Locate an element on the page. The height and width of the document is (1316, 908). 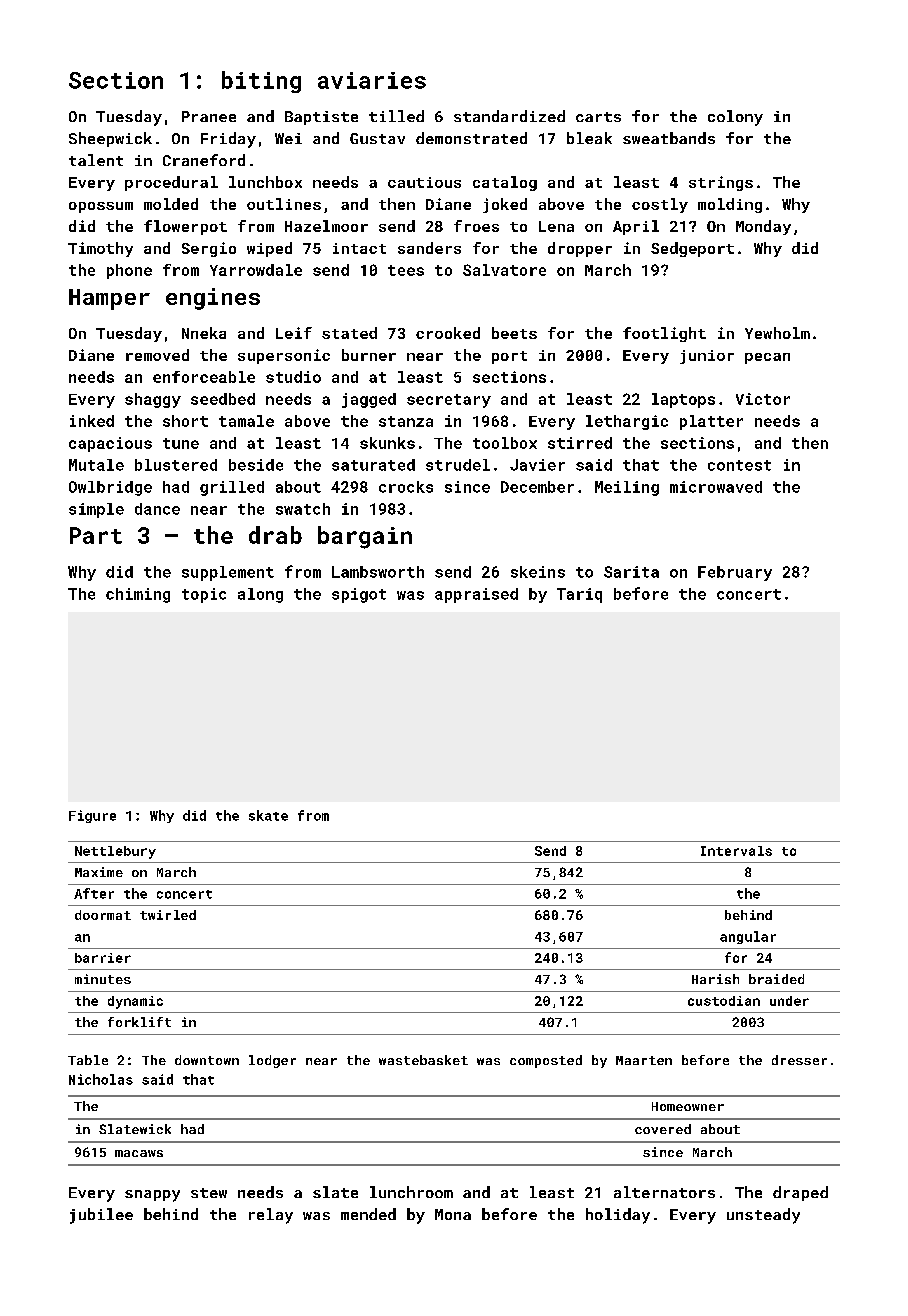
strings is located at coordinates (721, 183).
